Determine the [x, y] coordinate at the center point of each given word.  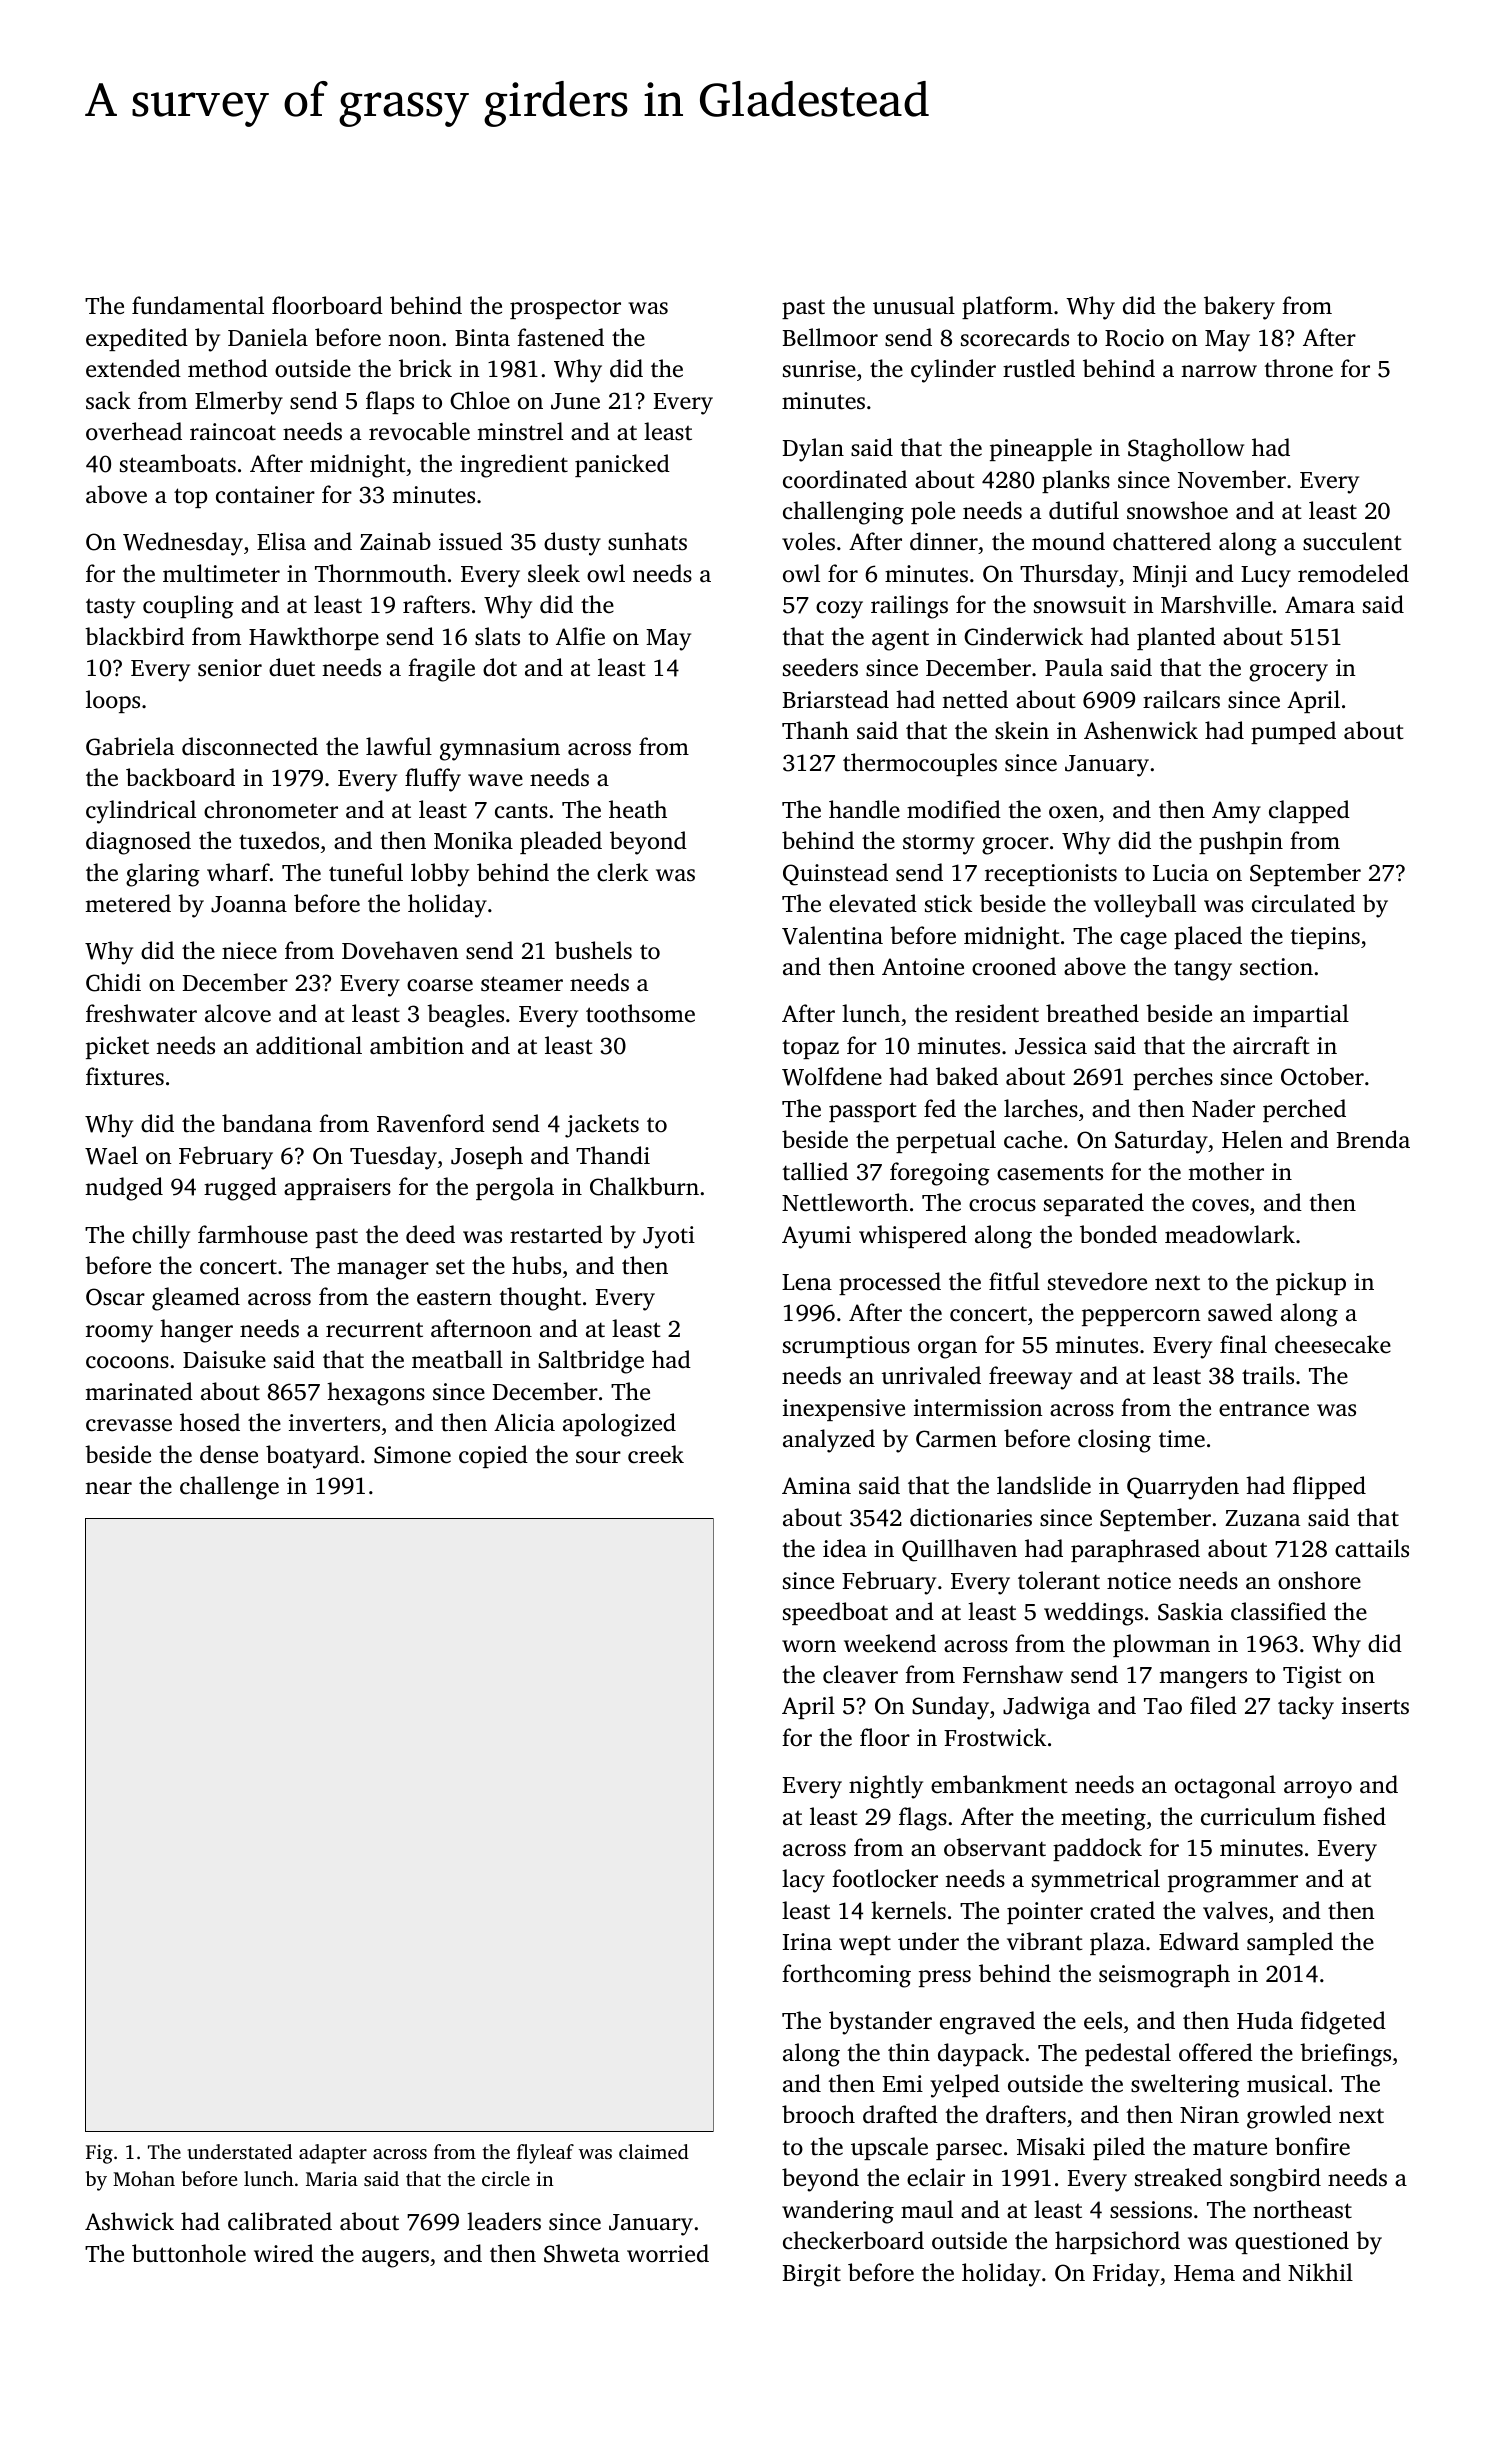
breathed [1092, 1013]
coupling [188, 607]
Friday [1126, 2275]
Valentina [832, 935]
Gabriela [130, 746]
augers [395, 2259]
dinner [944, 541]
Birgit [812, 2275]
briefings [1345, 2055]
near [108, 1488]
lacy [803, 1881]
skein [1022, 730]
